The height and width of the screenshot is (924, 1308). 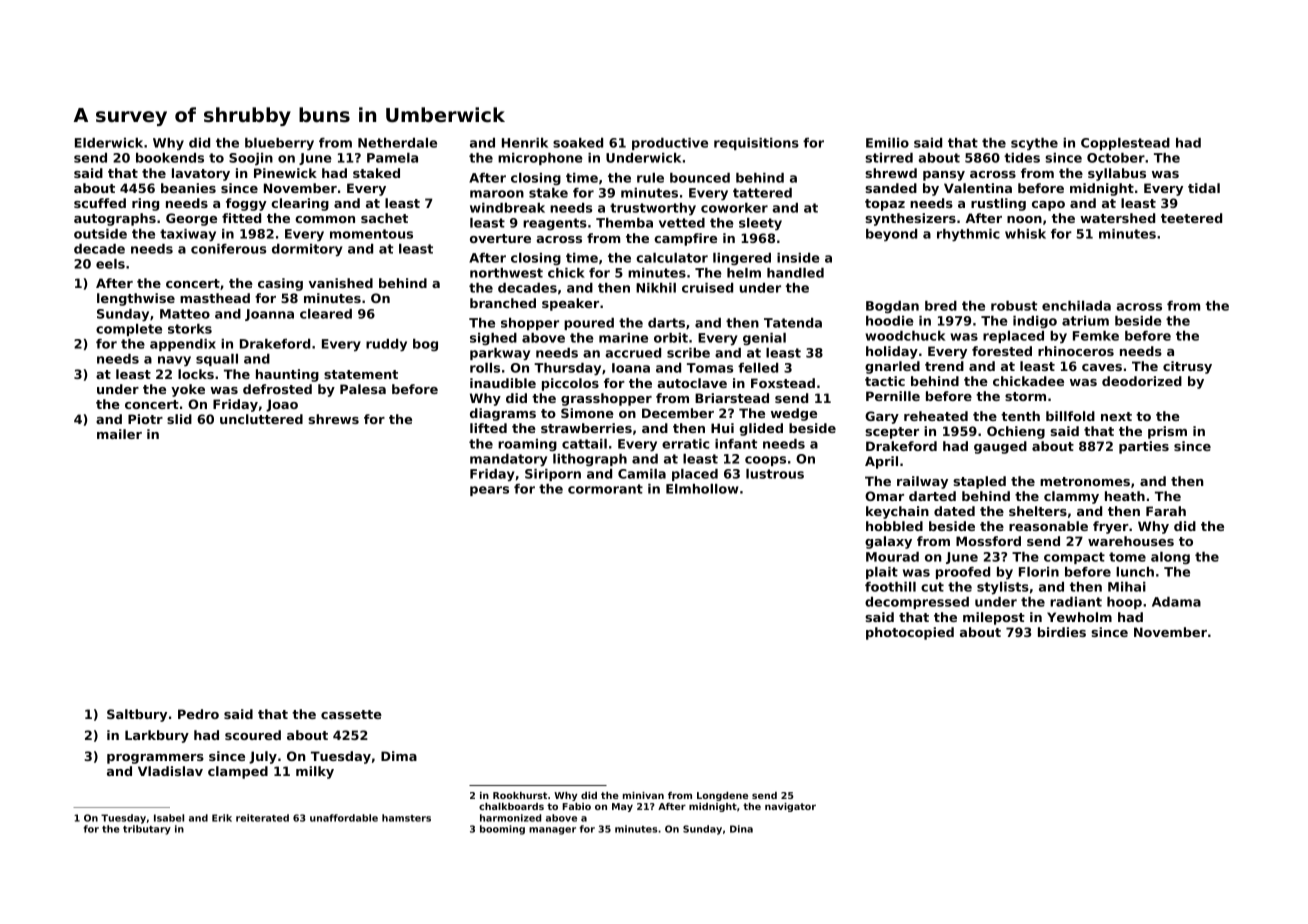 What do you see at coordinates (119, 434) in the screenshot?
I see `mailer` at bounding box center [119, 434].
